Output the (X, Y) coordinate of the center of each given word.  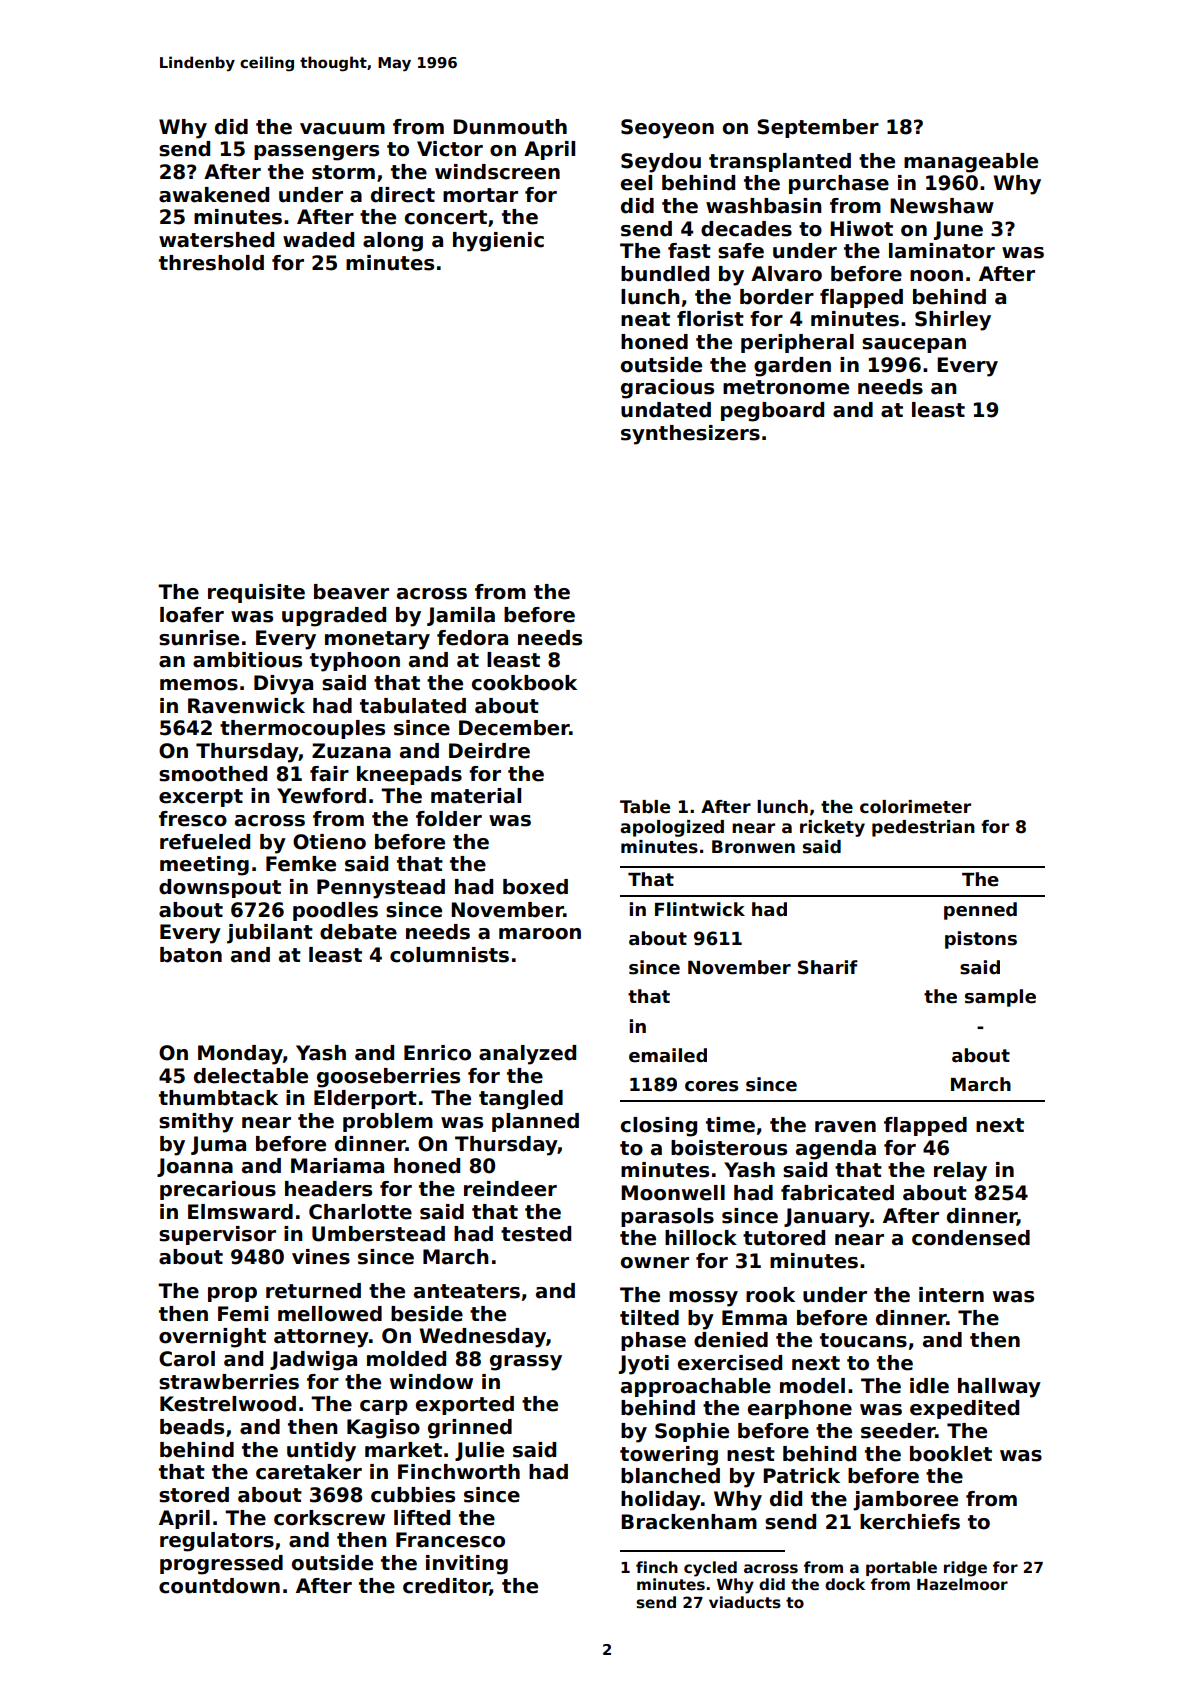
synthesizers (690, 435)
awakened (214, 195)
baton (191, 955)
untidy (321, 1452)
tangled (521, 1100)
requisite (256, 593)
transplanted (780, 162)
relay (960, 1172)
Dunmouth (510, 127)
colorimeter (915, 807)
